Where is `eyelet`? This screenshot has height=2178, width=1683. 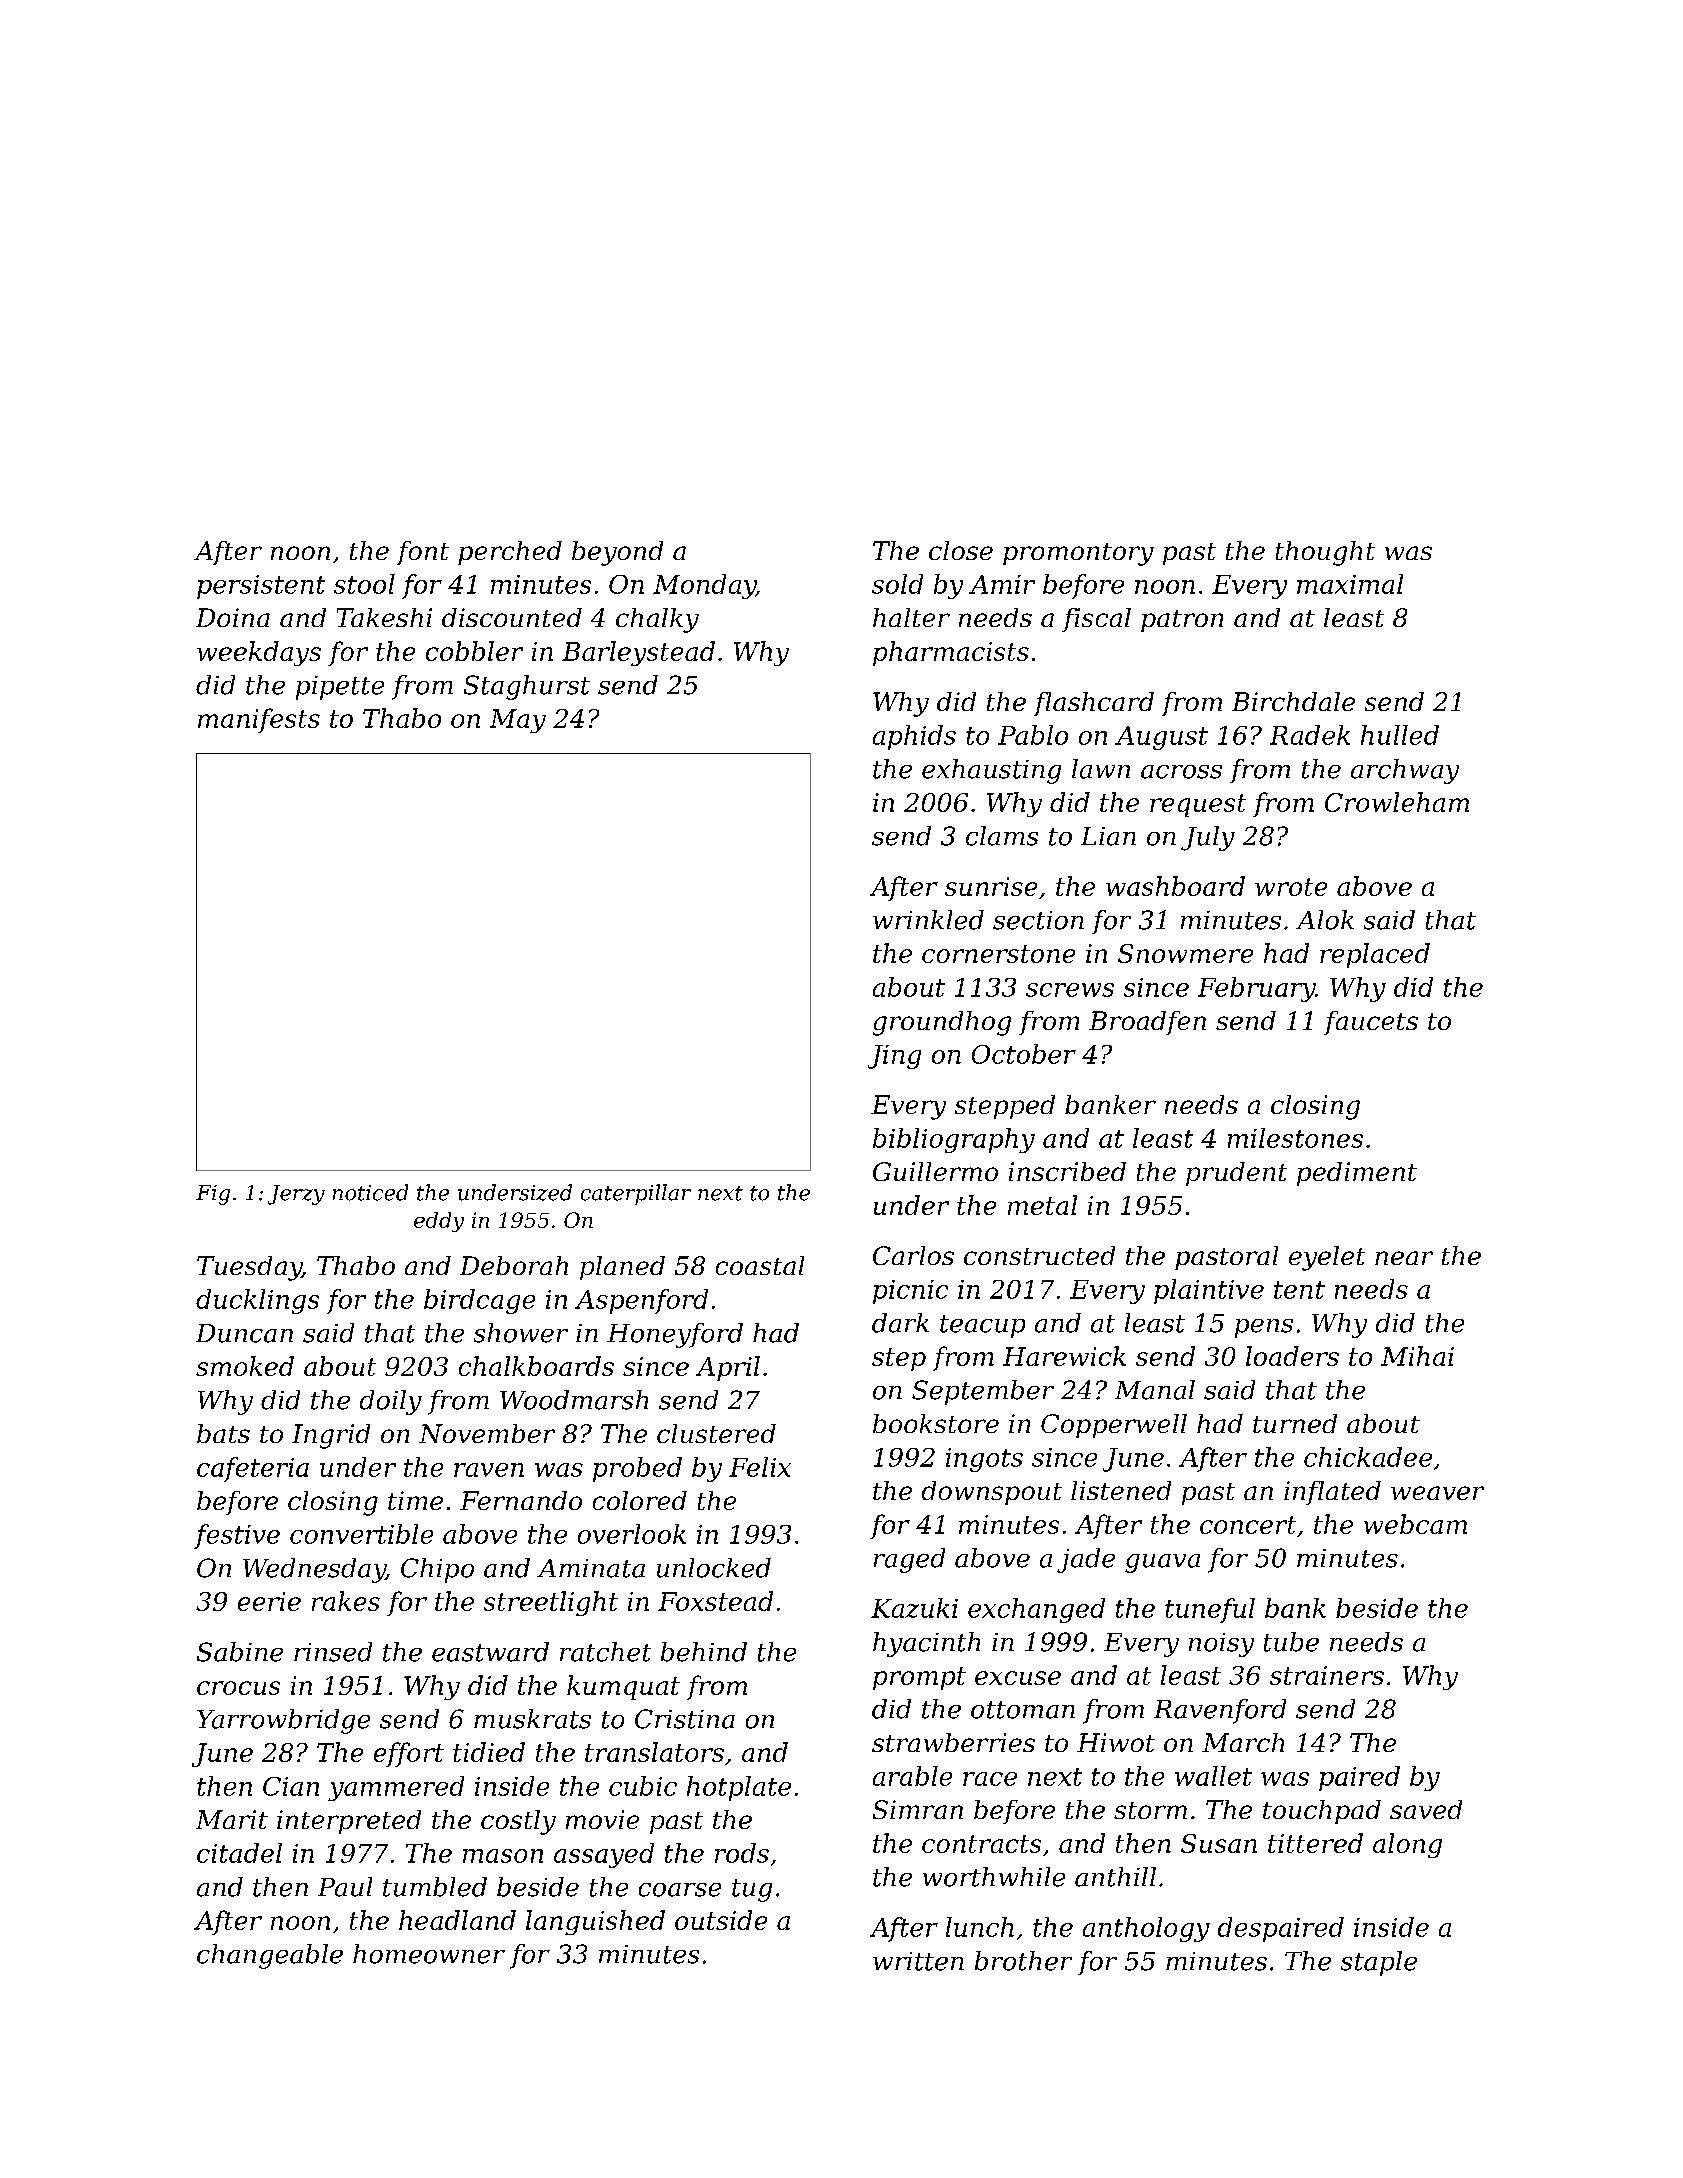 eyelet is located at coordinates (1327, 1258).
